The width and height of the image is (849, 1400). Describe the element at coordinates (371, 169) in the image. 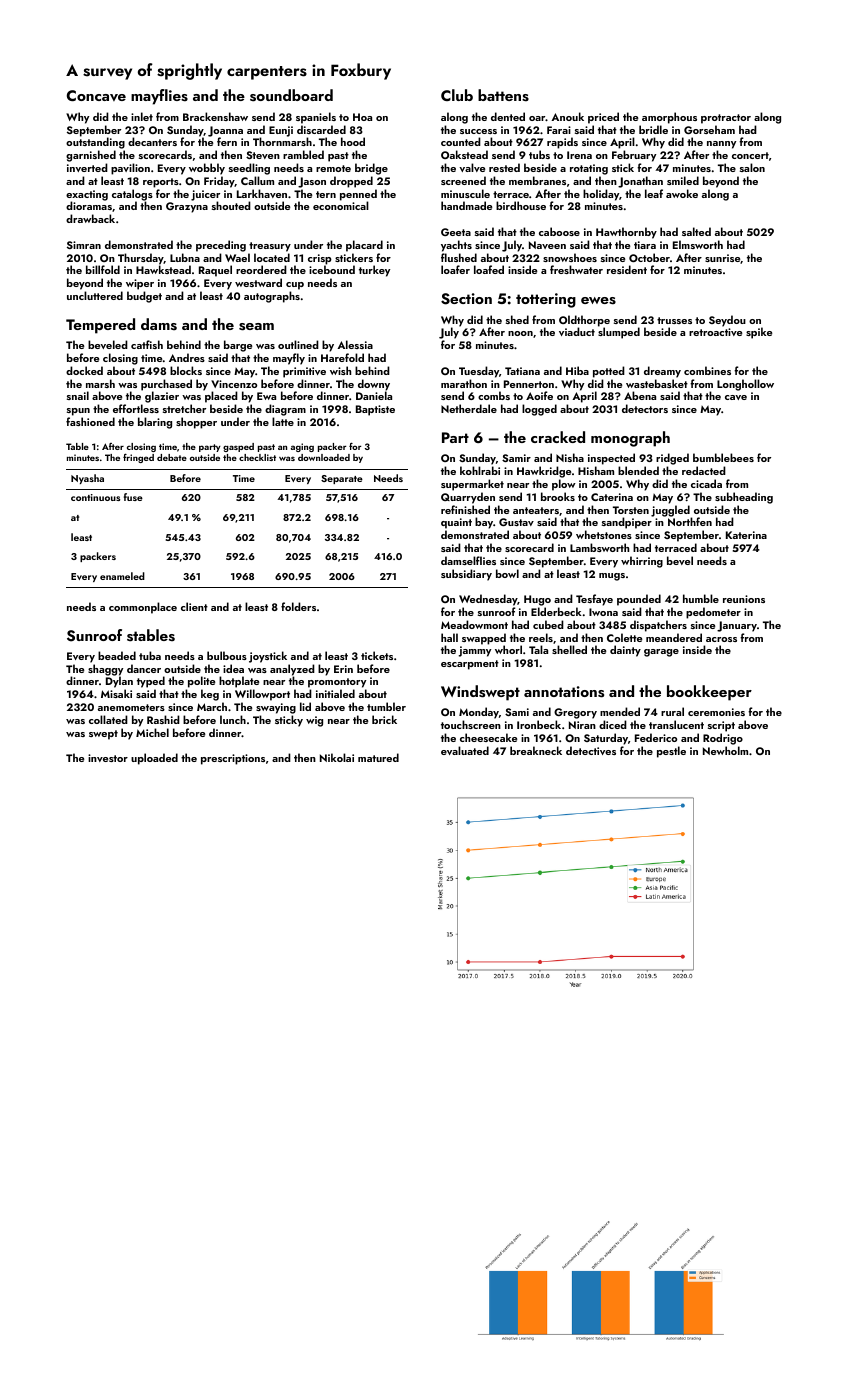

I see `bridge` at that location.
